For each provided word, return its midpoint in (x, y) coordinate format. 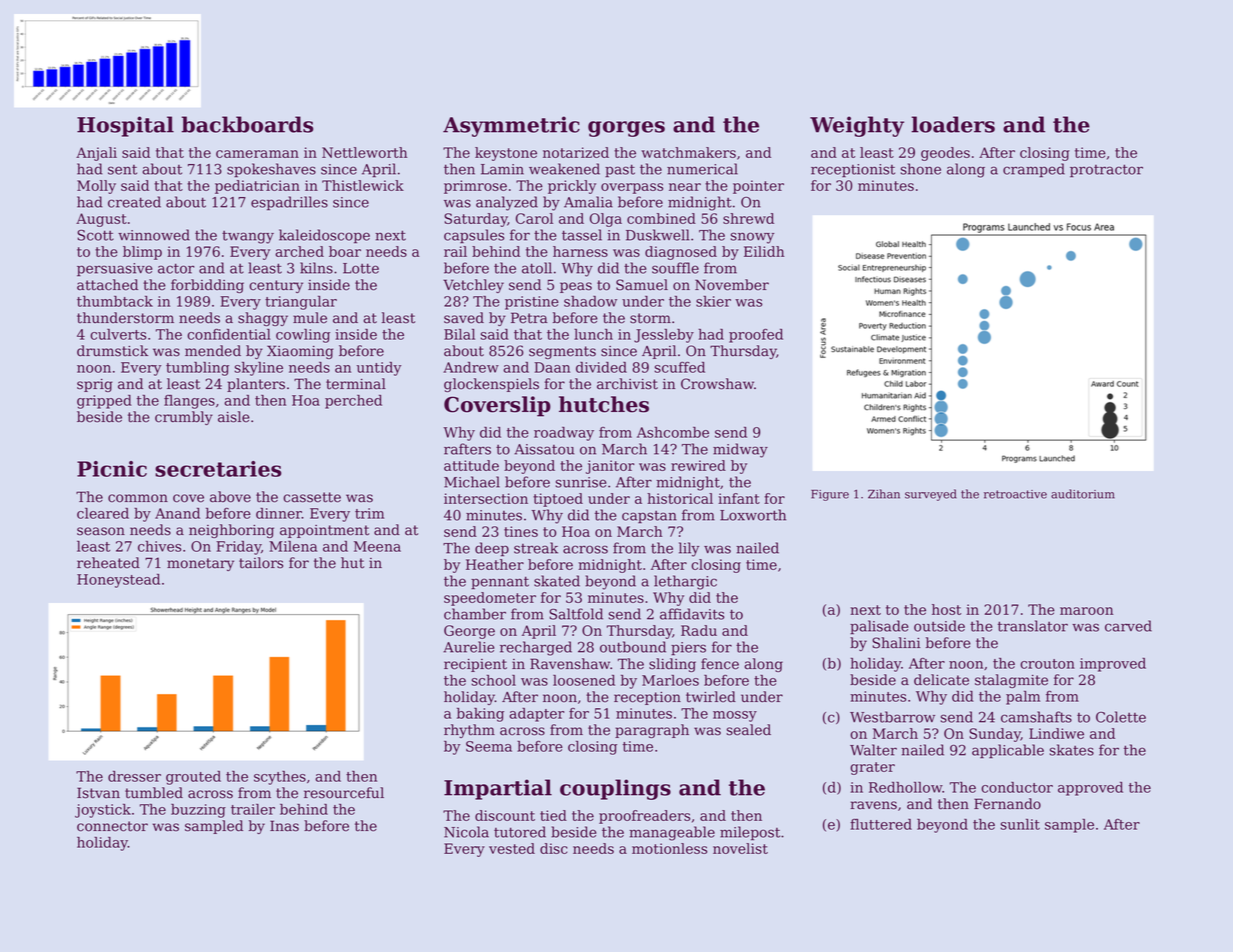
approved (1090, 789)
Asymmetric (511, 126)
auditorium (1083, 494)
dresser (134, 776)
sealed (748, 730)
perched (353, 402)
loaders (953, 124)
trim (369, 513)
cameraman (257, 154)
